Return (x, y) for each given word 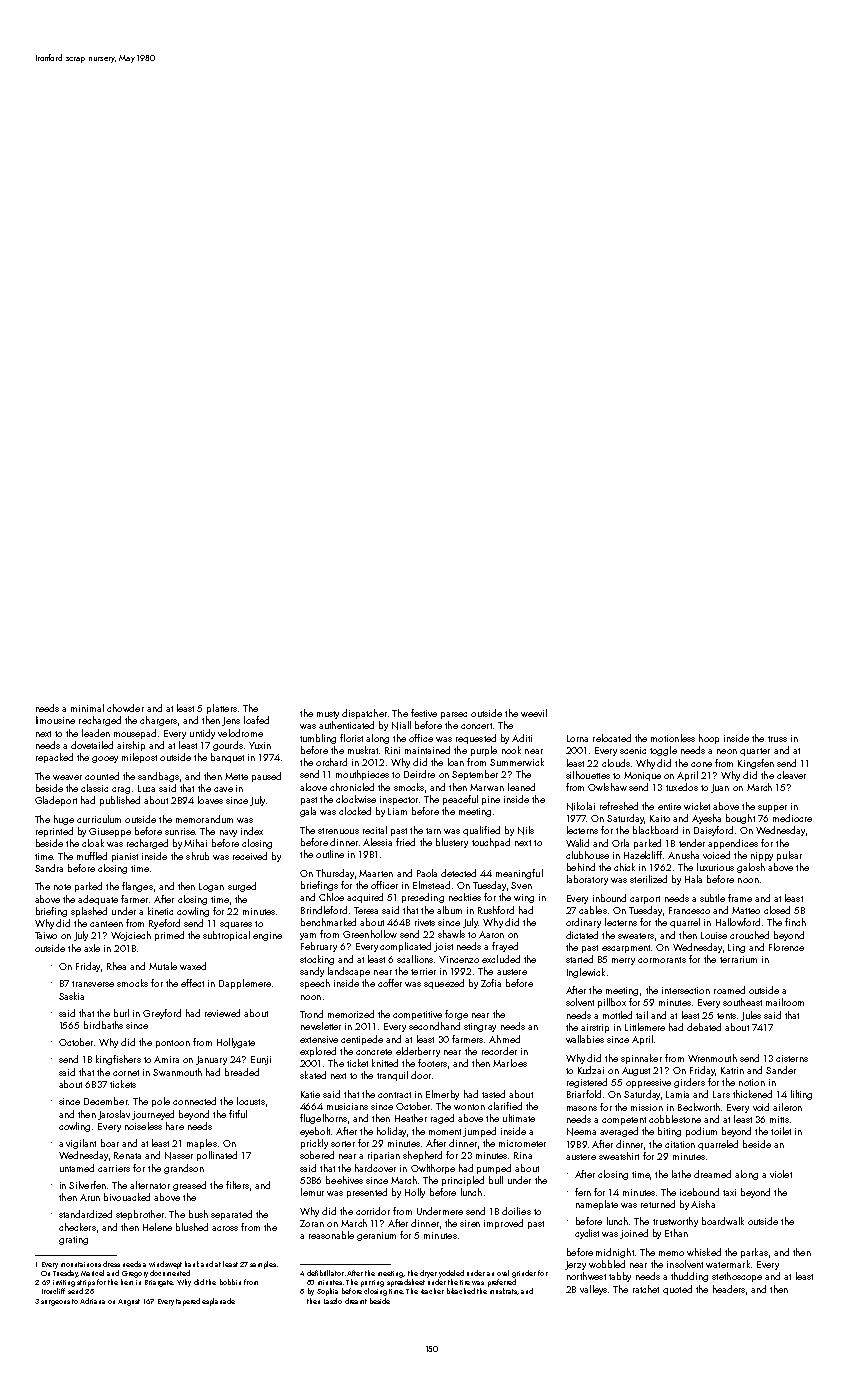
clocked (355, 811)
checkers (77, 1227)
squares (236, 925)
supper (772, 808)
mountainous (81, 1264)
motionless (673, 738)
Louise (714, 935)
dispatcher (364, 714)
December (106, 1101)
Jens (231, 721)
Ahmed (504, 1039)
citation (680, 1144)
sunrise (180, 831)
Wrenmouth (712, 1058)
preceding (423, 898)
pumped (494, 1169)
